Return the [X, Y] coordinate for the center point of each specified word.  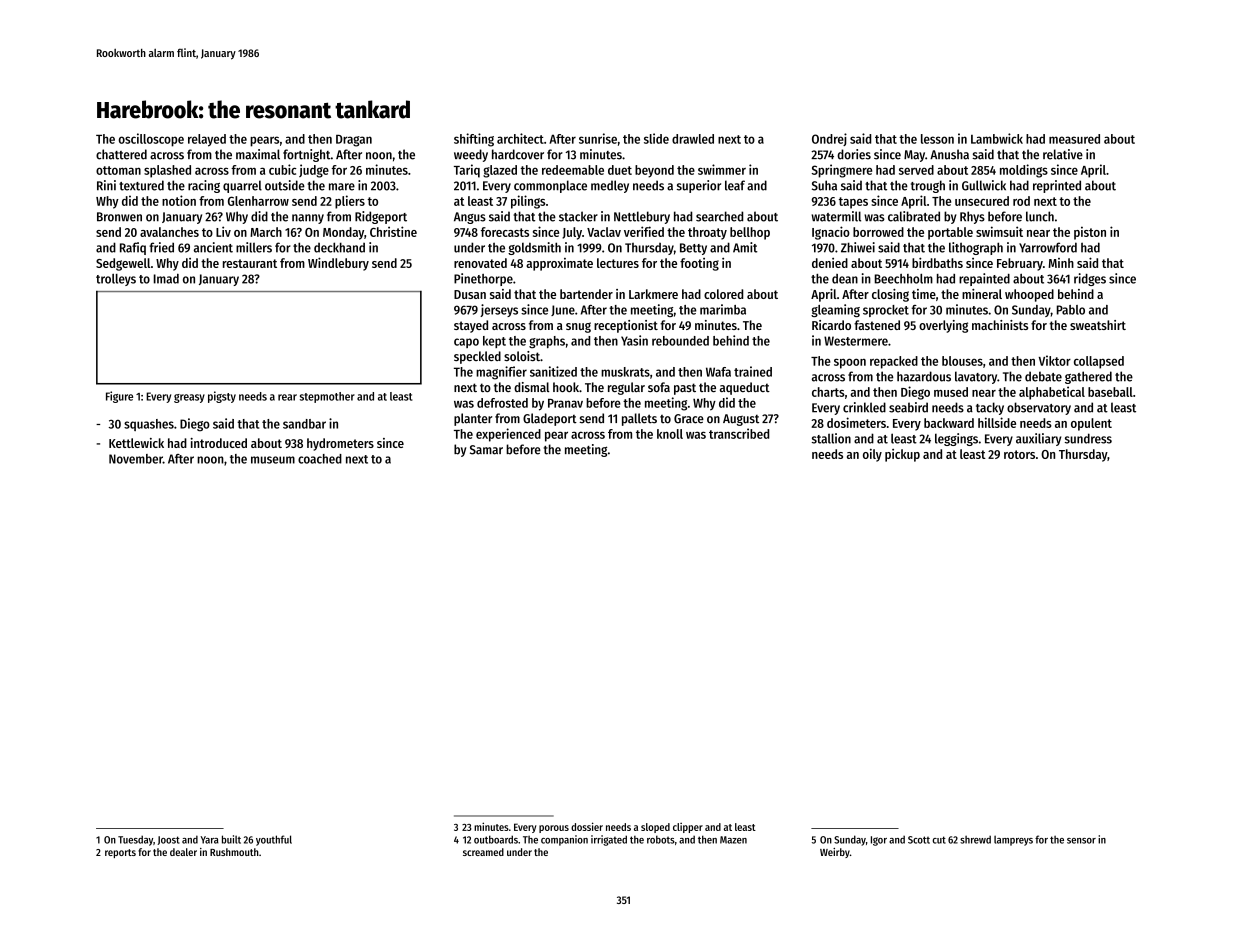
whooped [1029, 295]
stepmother [327, 397]
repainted [984, 279]
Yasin [634, 340]
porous [554, 829]
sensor [1081, 841]
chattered [121, 154]
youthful [274, 840]
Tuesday [135, 840]
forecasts [505, 232]
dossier [587, 826]
